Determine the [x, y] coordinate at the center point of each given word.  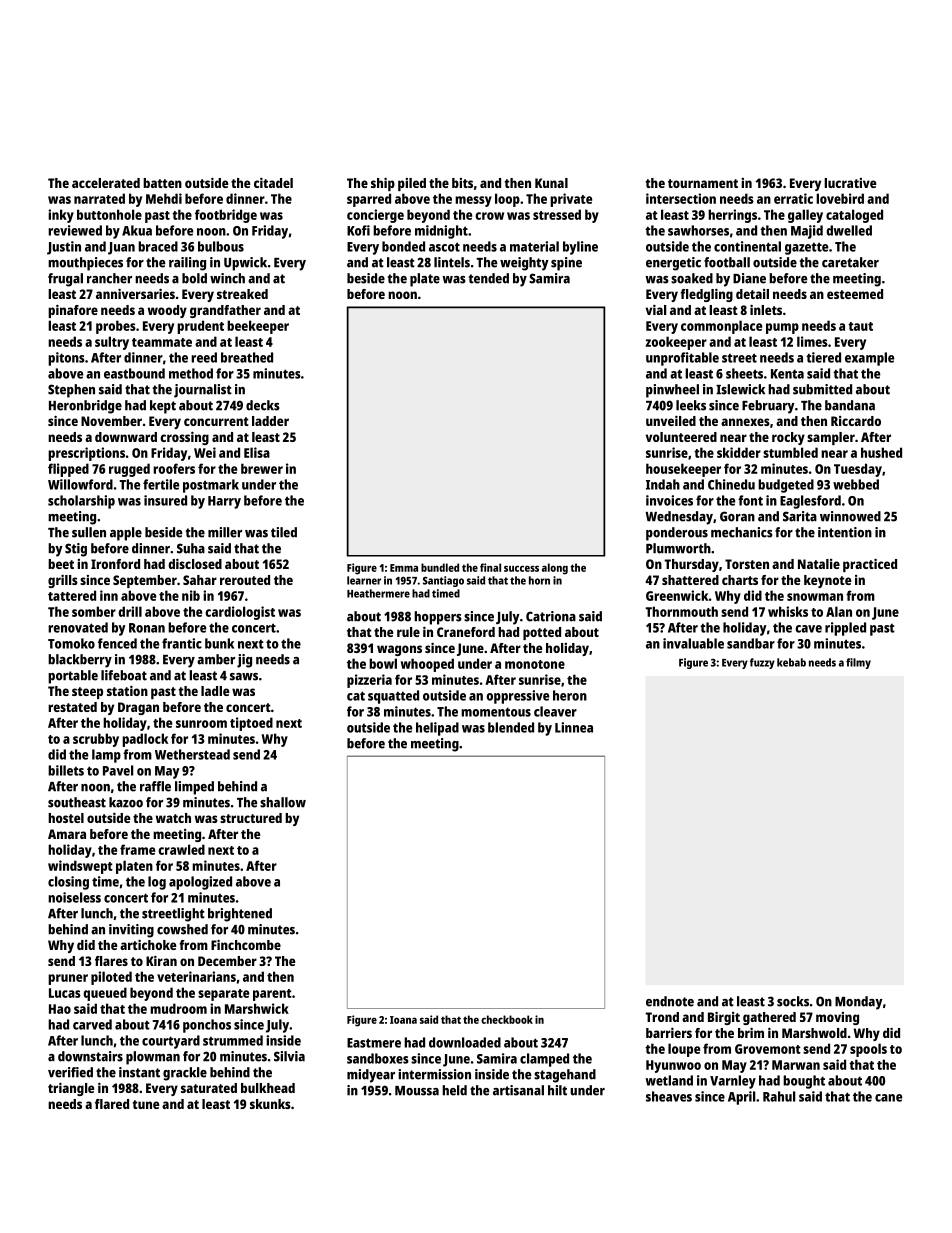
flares [111, 961]
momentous [496, 712]
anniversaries [135, 294]
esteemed [855, 294]
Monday [859, 1003]
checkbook [507, 1019]
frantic [182, 643]
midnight [441, 232]
